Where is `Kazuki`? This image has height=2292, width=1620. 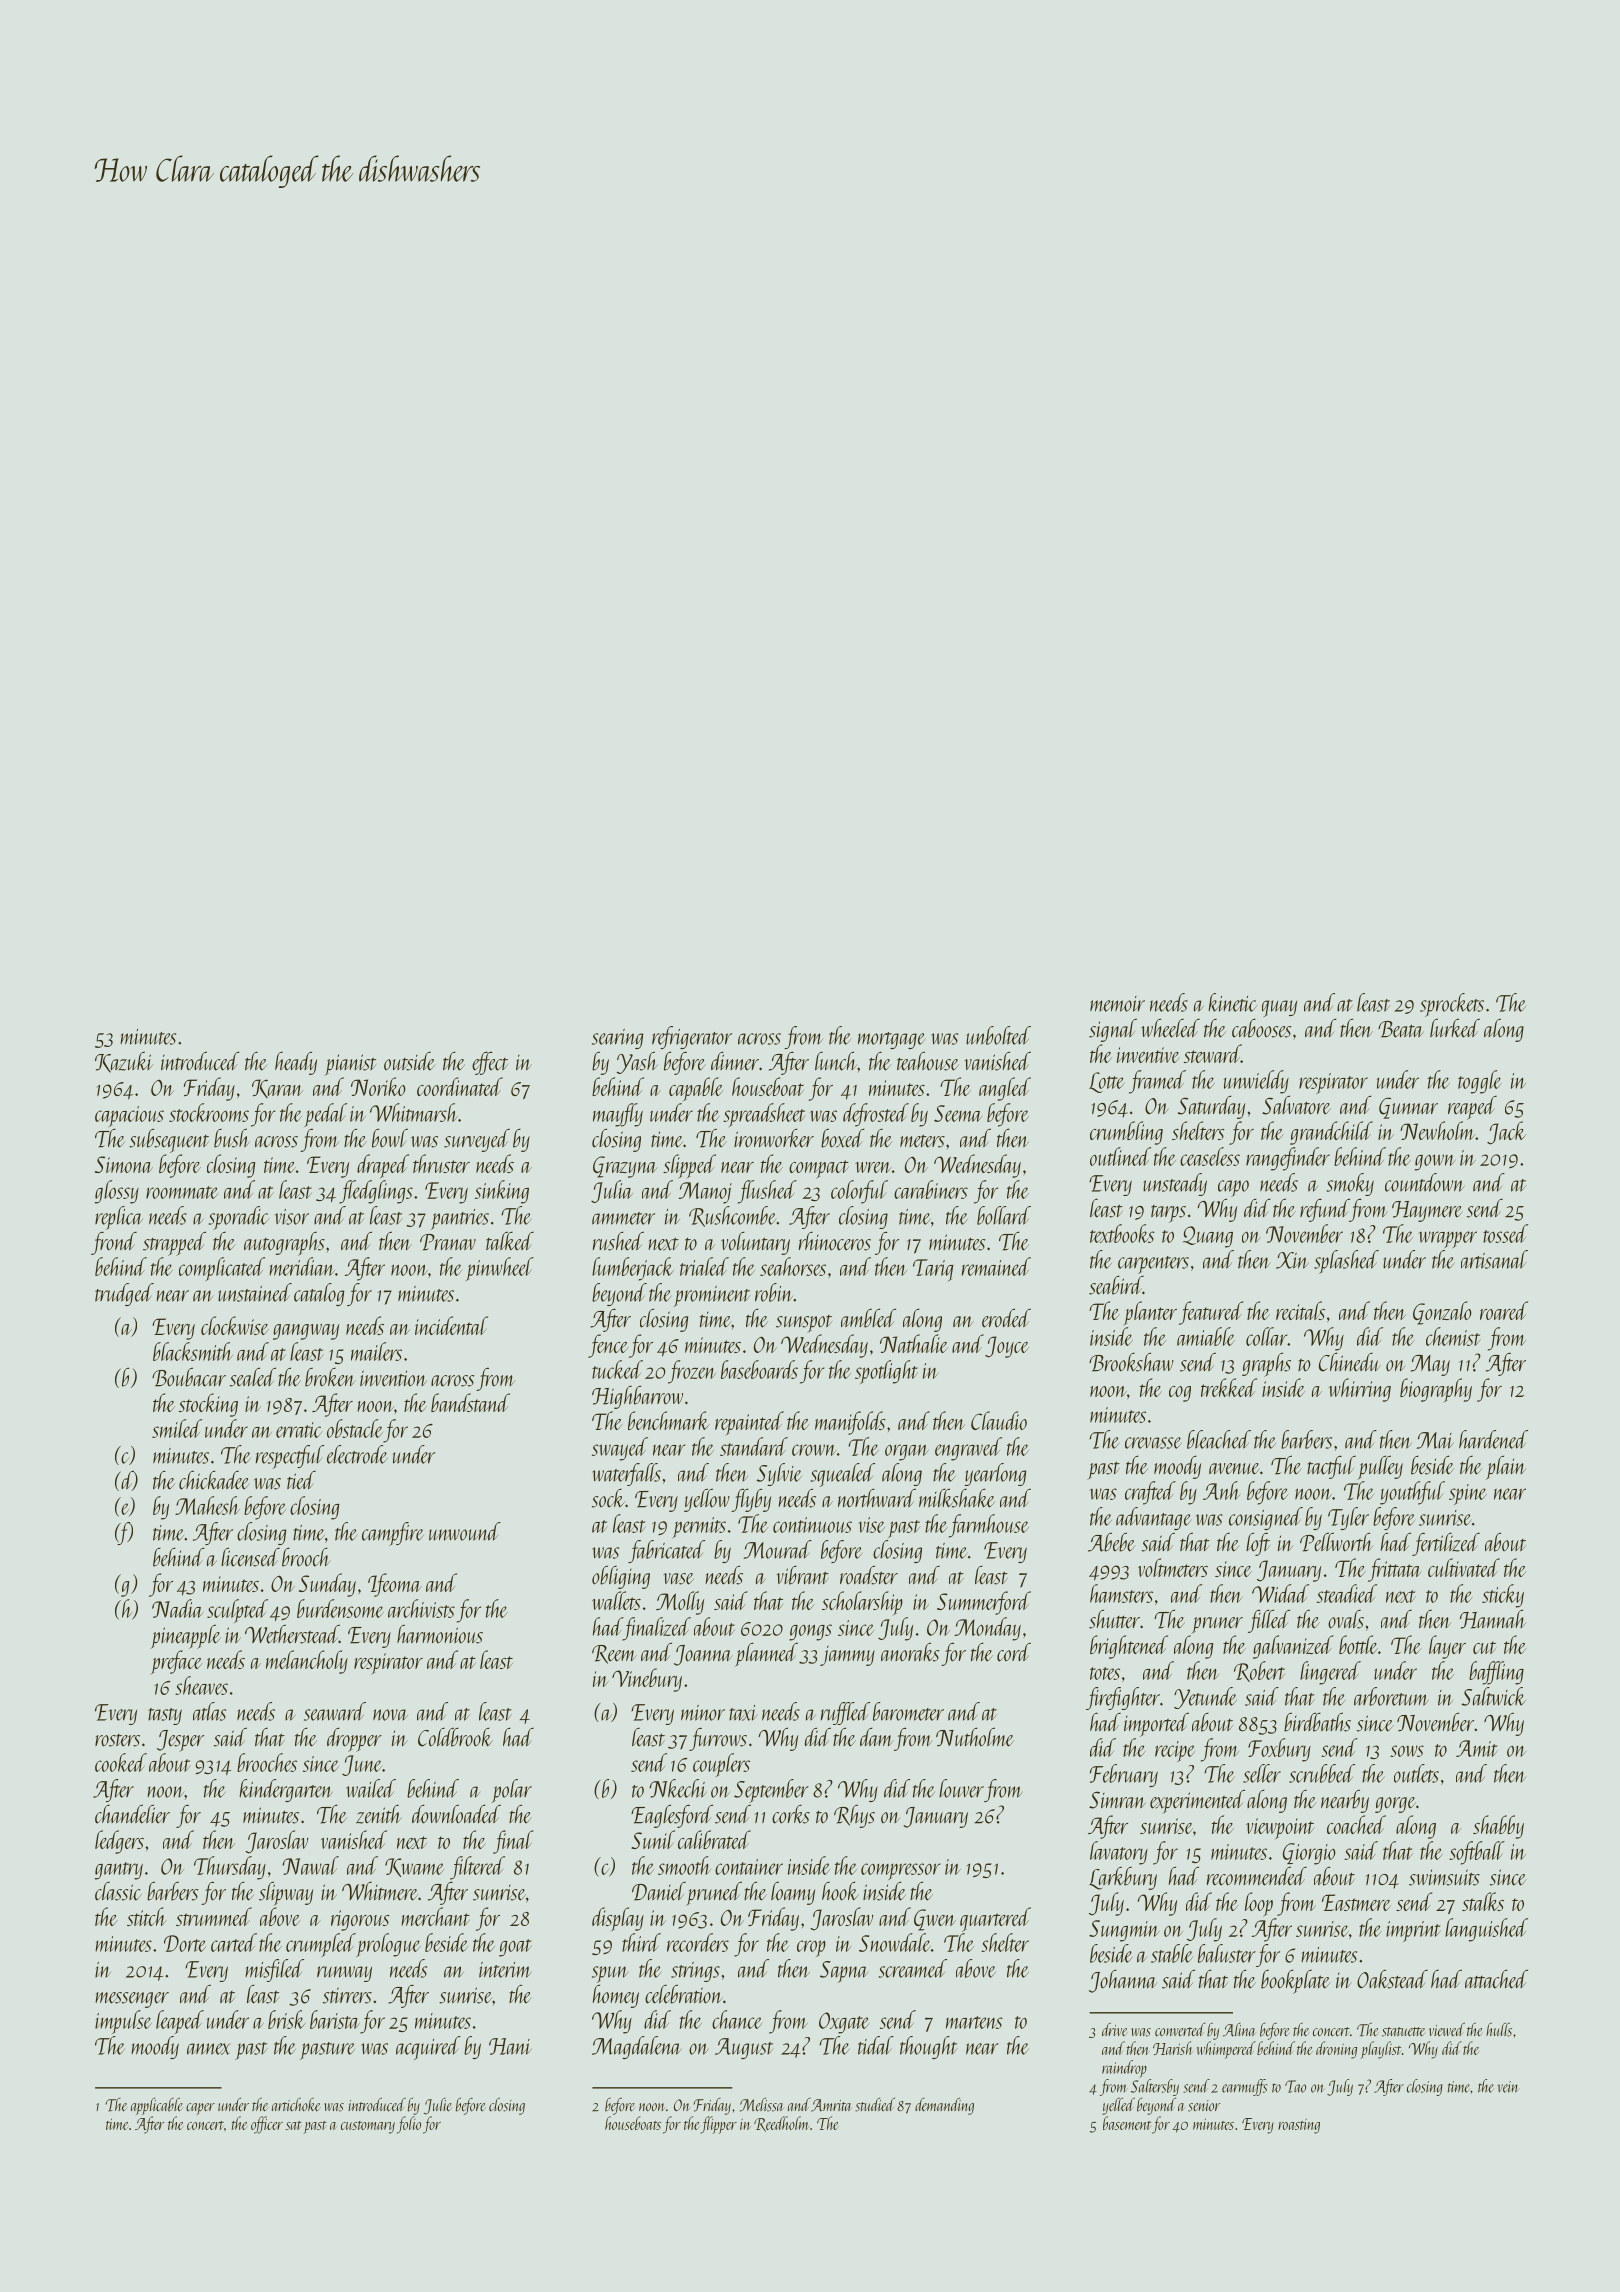
Kazuki is located at coordinates (124, 1062).
